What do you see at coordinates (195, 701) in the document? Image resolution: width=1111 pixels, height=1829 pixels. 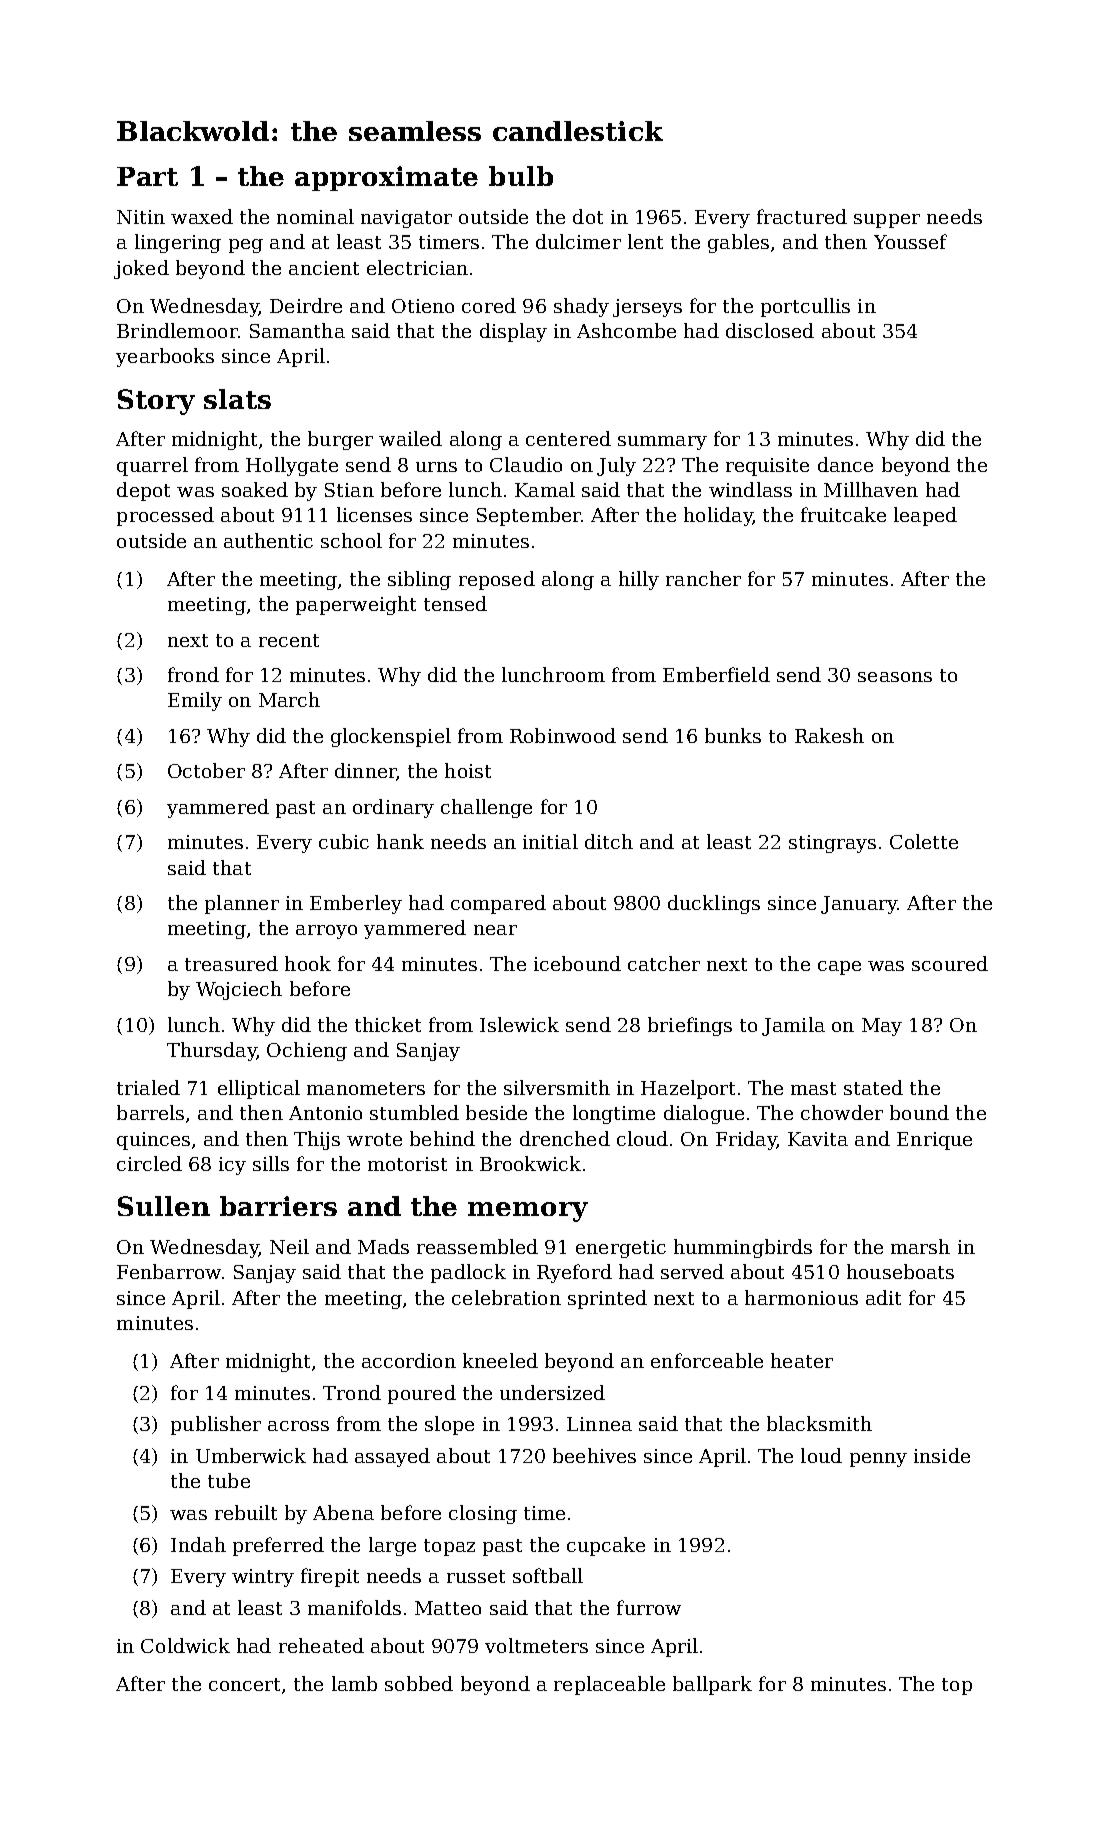 I see `Emily` at bounding box center [195, 701].
